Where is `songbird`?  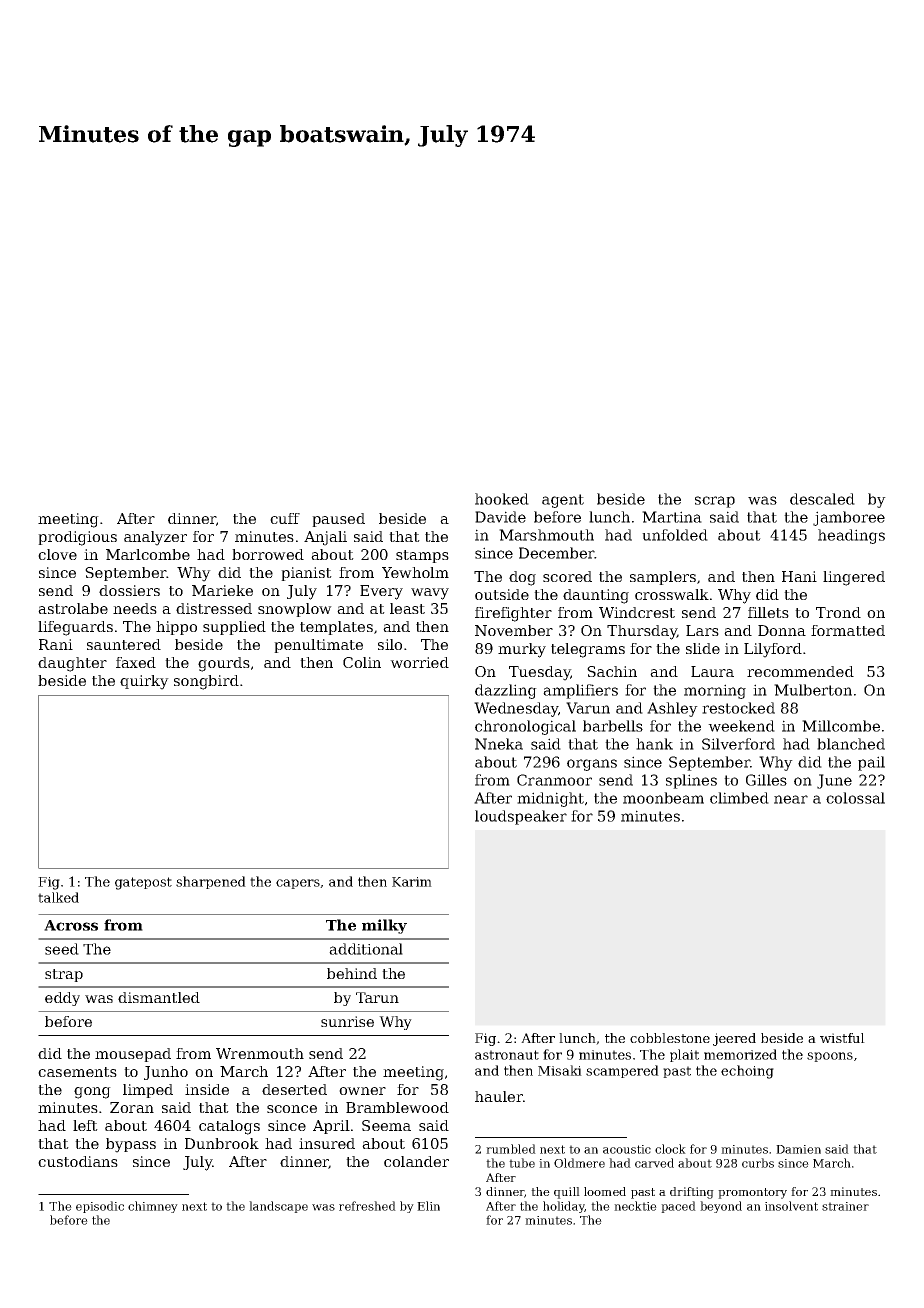
songbird is located at coordinates (206, 682).
